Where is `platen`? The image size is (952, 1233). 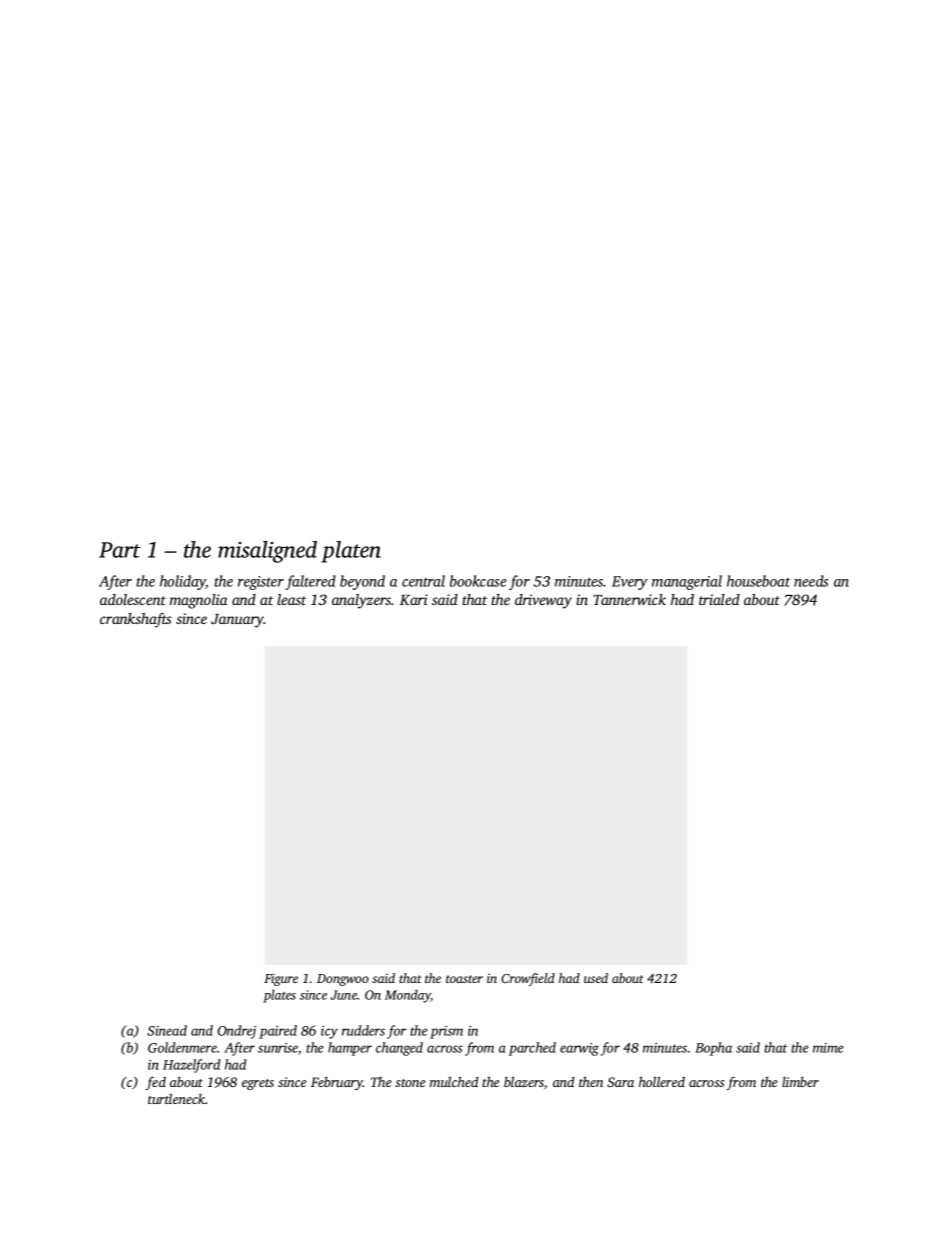
platen is located at coordinates (351, 552).
